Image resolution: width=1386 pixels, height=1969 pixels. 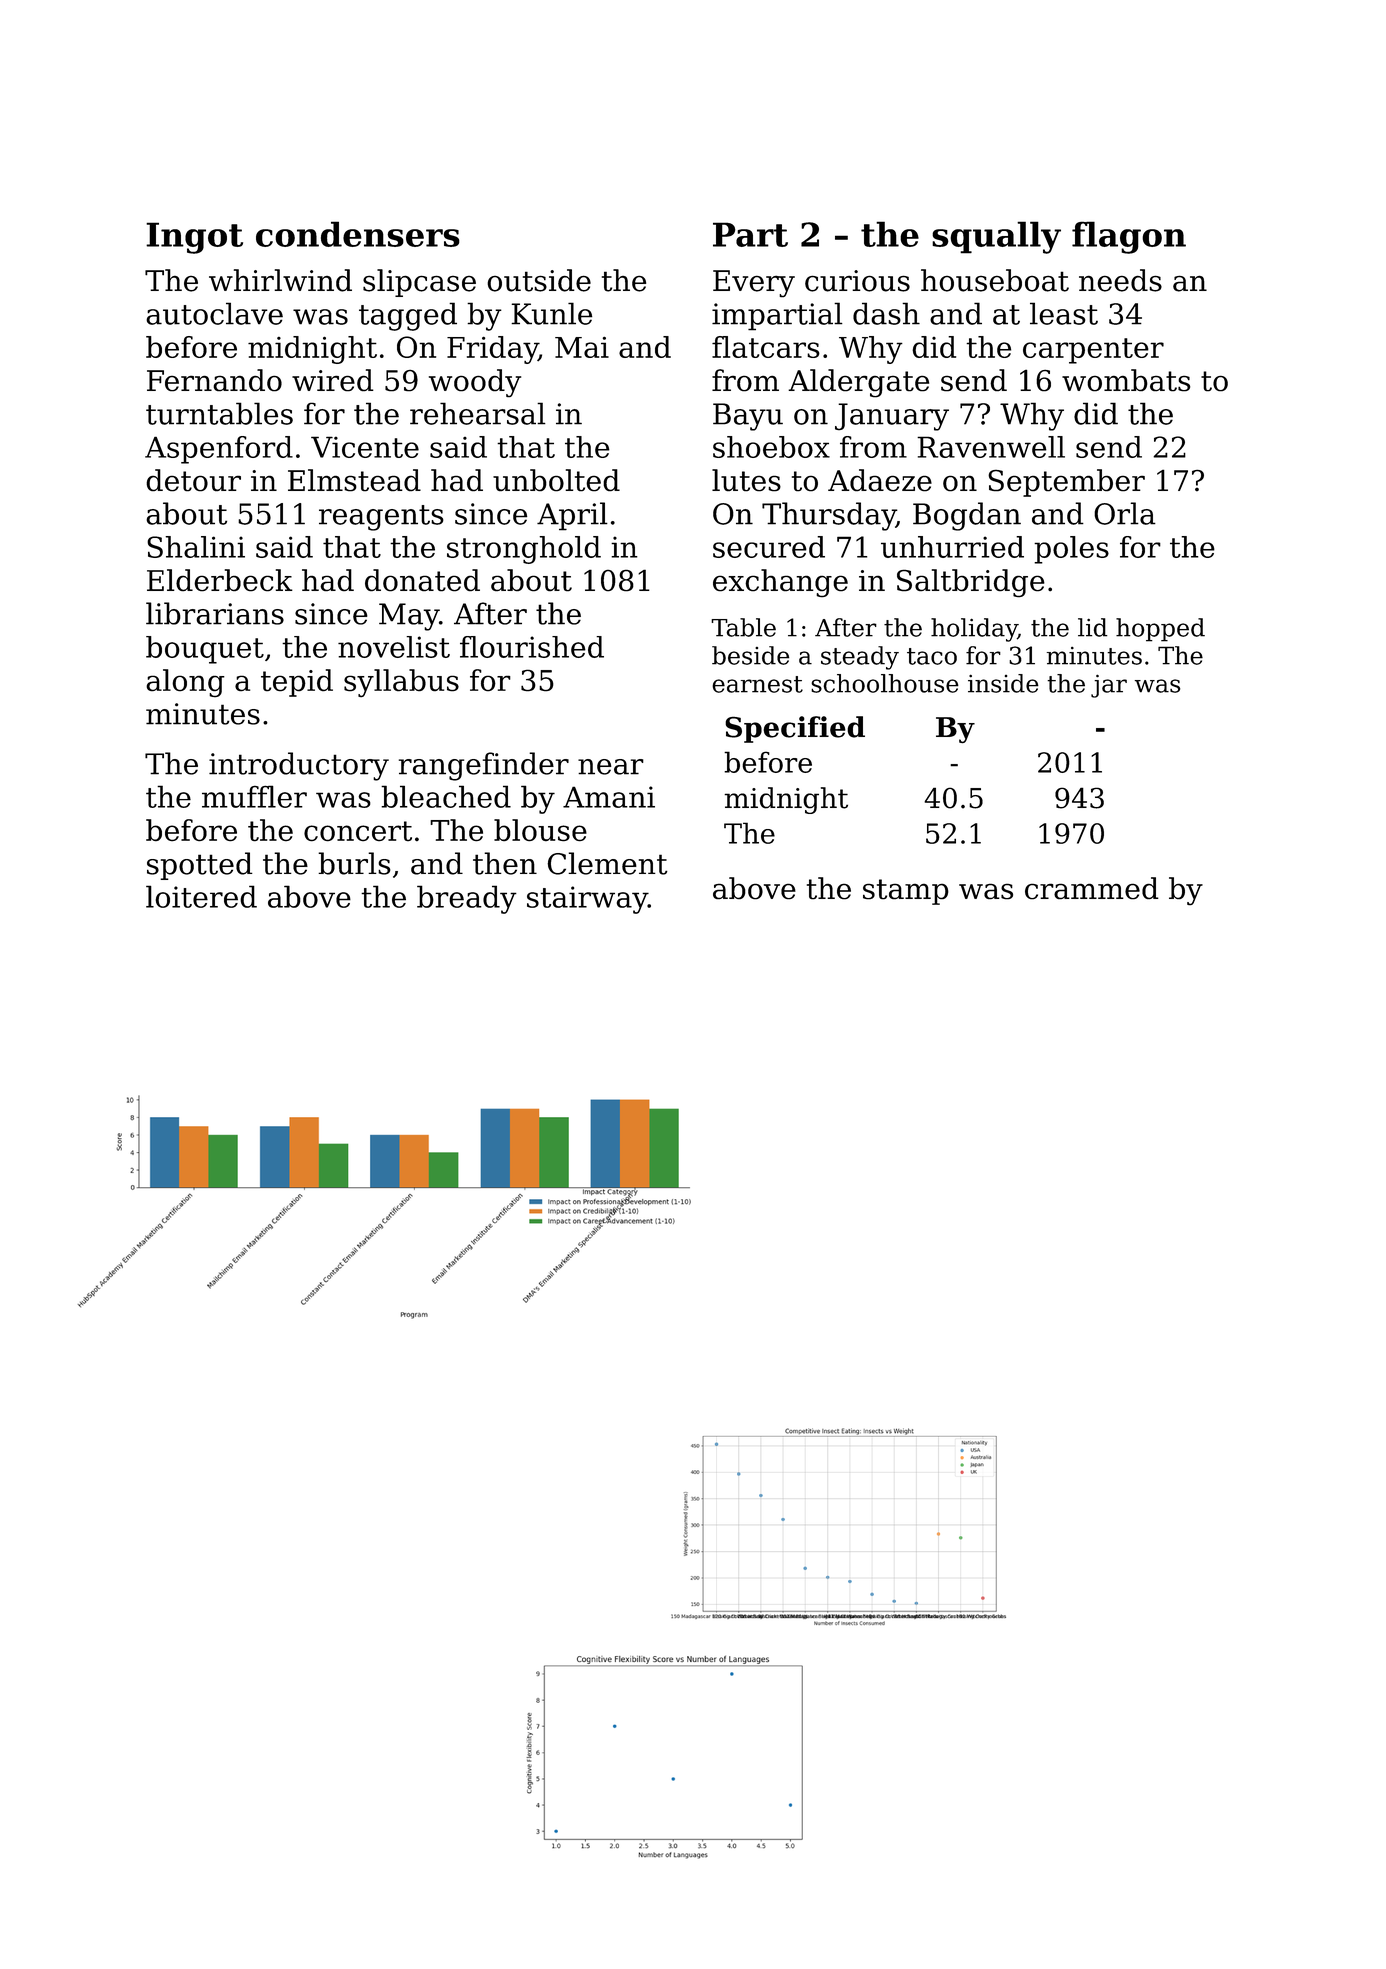 I want to click on introductory, so click(x=299, y=766).
